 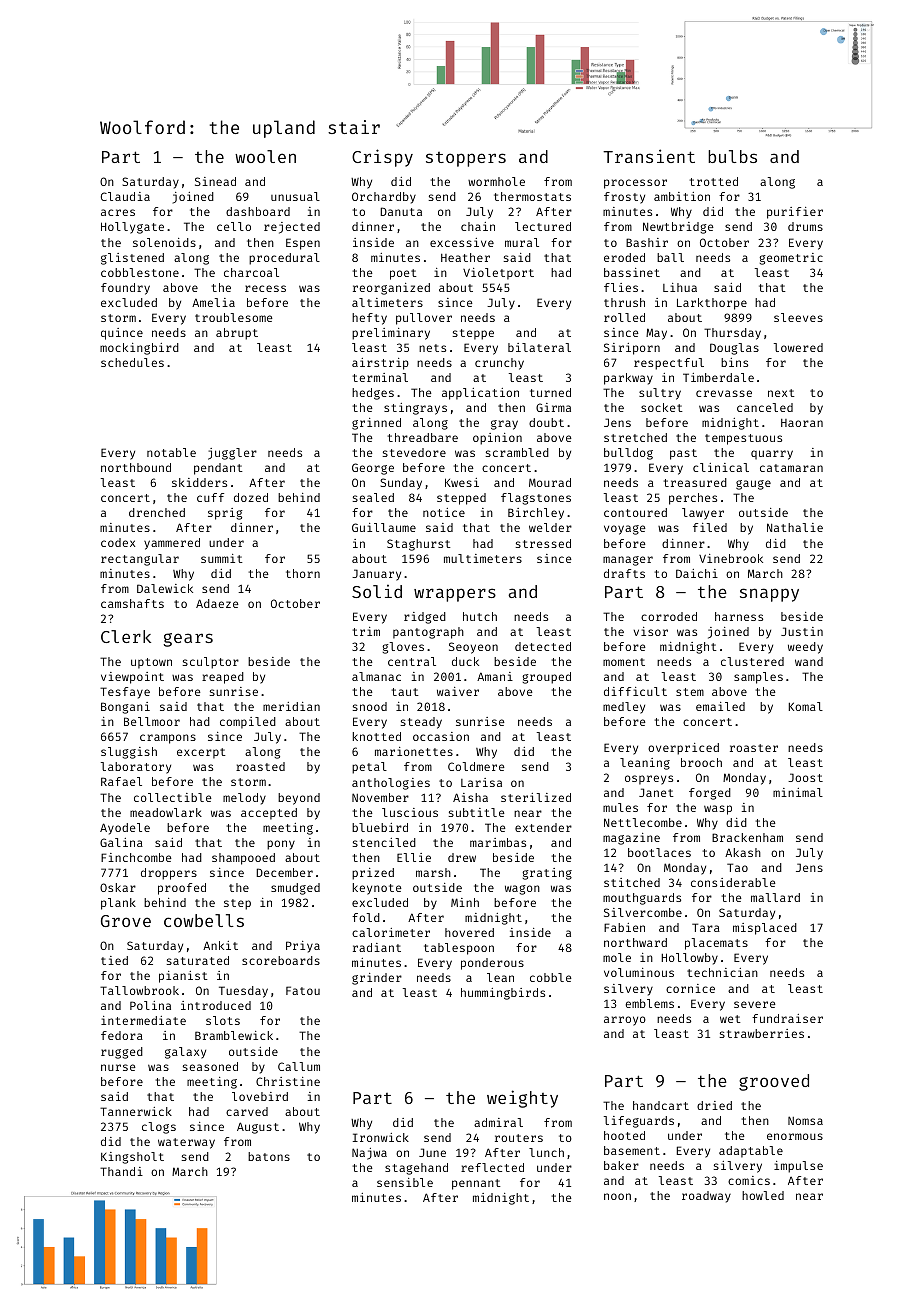 What do you see at coordinates (732, 156) in the screenshot?
I see `bulbs` at bounding box center [732, 156].
